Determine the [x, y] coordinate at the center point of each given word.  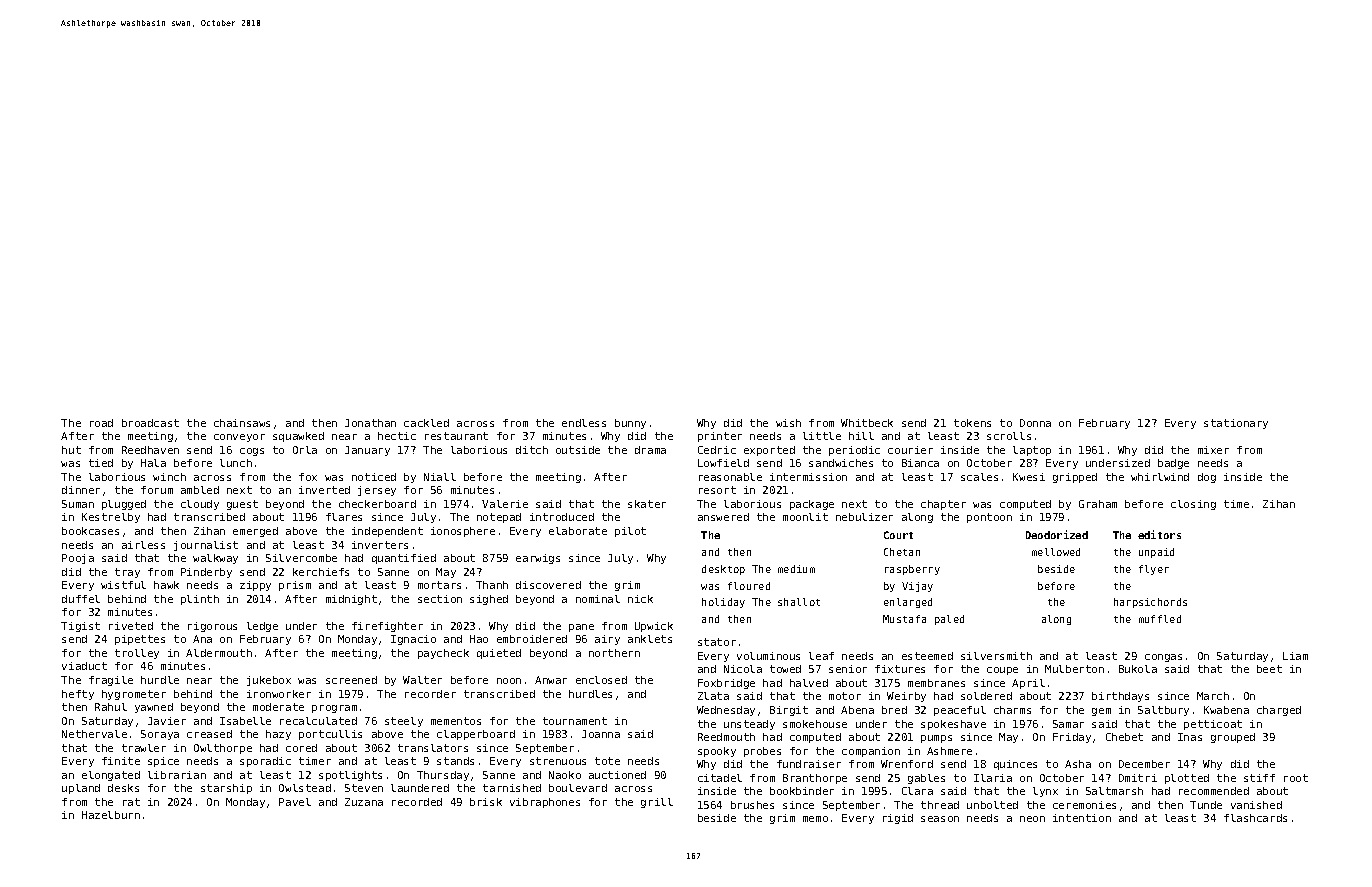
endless [584, 423]
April [1028, 684]
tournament [575, 721]
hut [71, 450]
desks [123, 788]
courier [910, 450]
